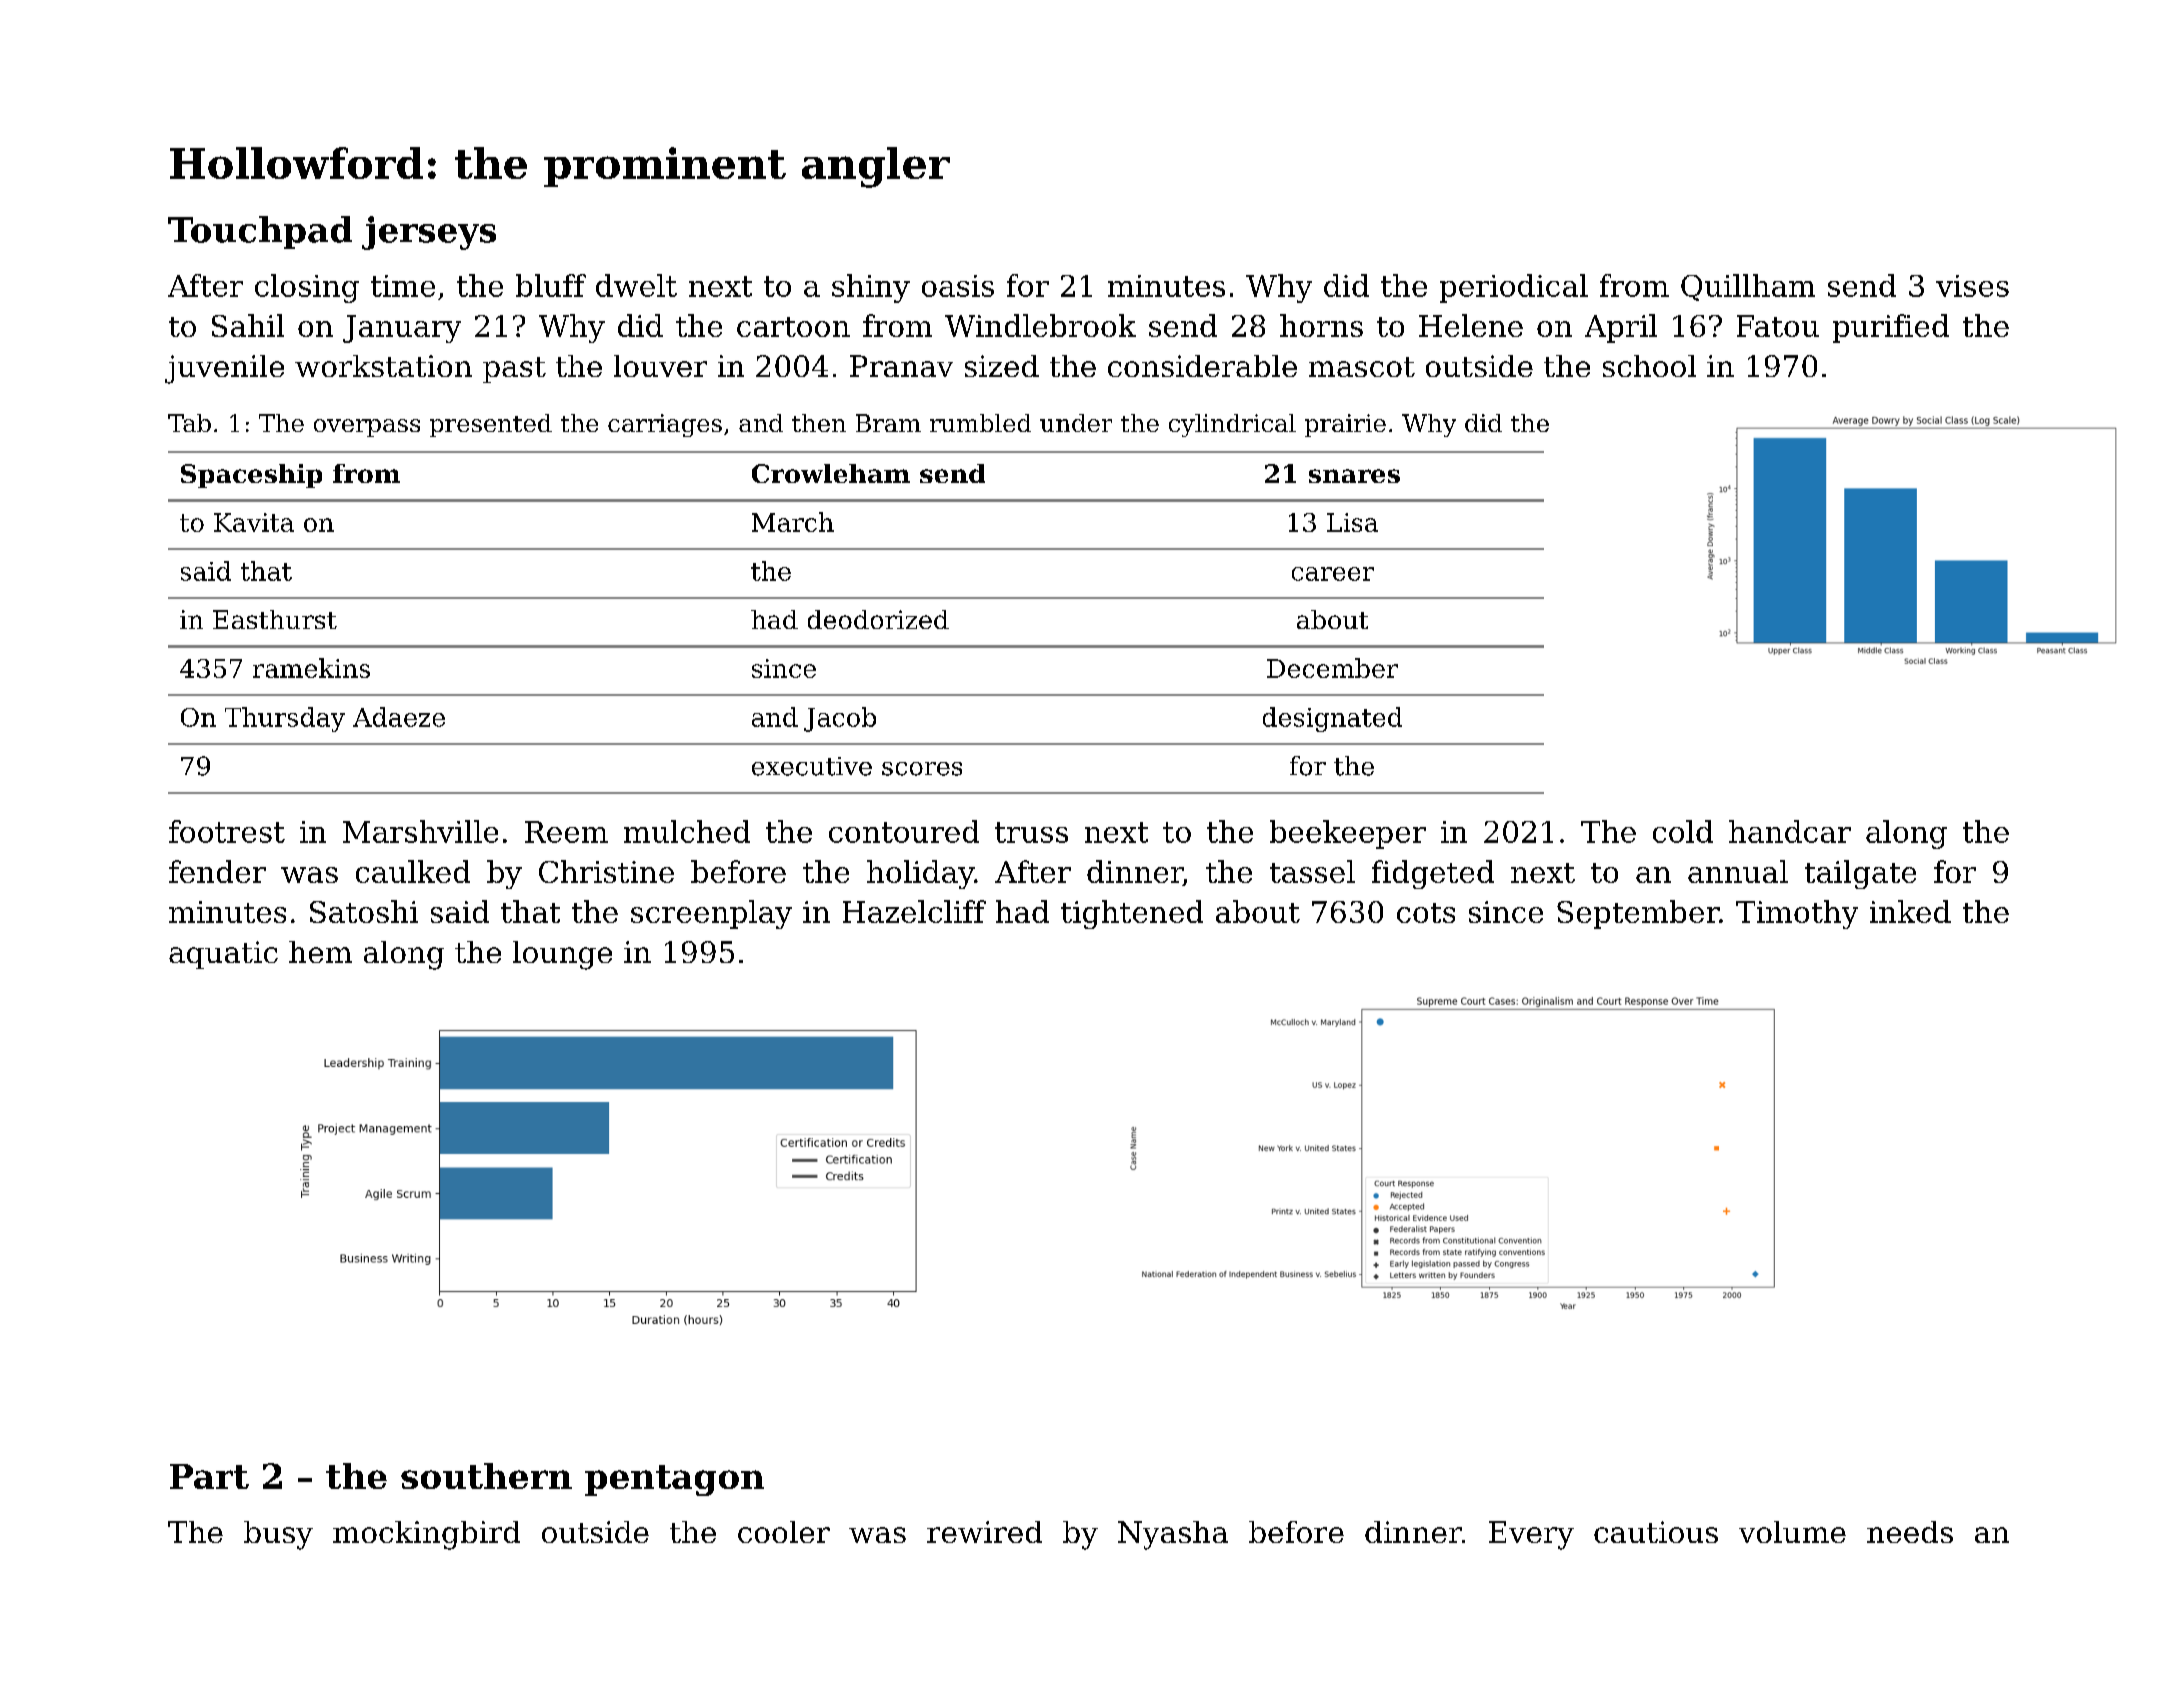  Describe the element at coordinates (1797, 914) in the screenshot. I see `Timothy` at that location.
